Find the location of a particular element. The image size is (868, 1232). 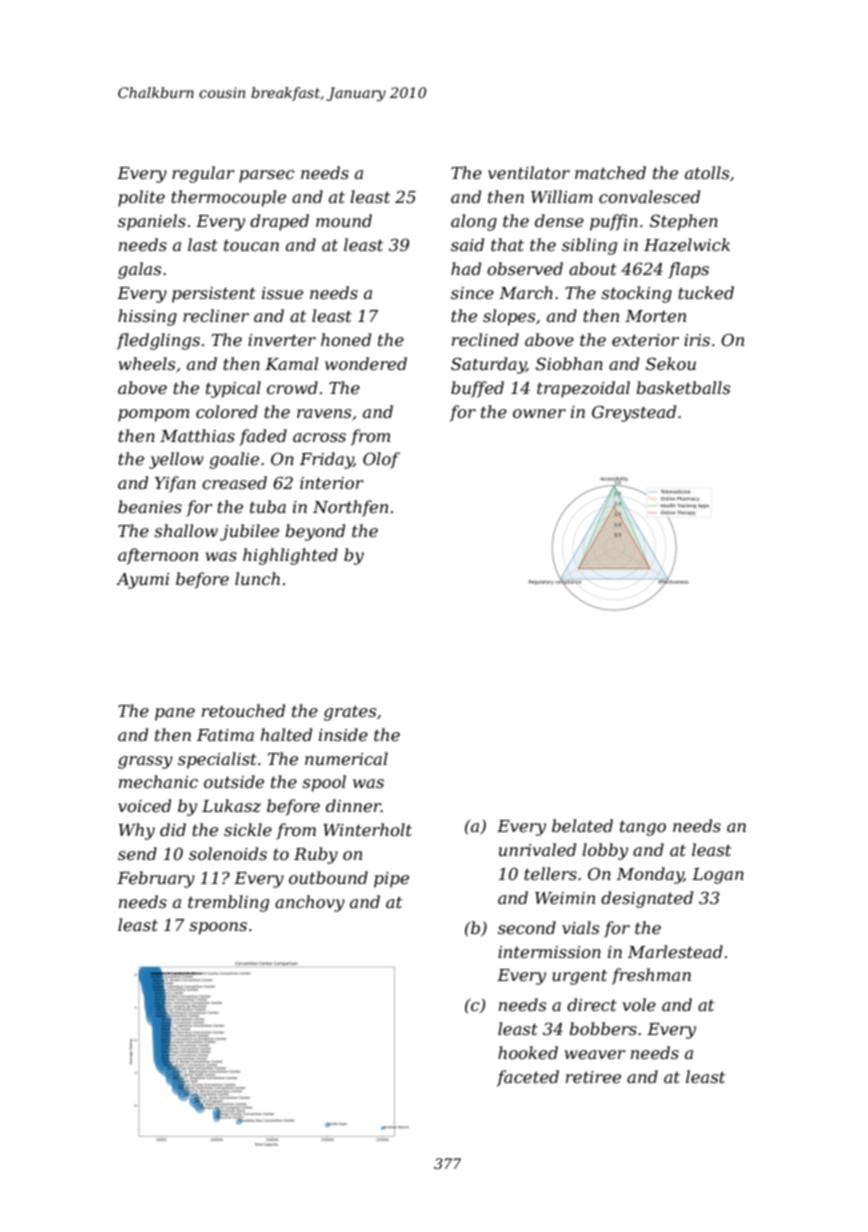

grates is located at coordinates (350, 713).
